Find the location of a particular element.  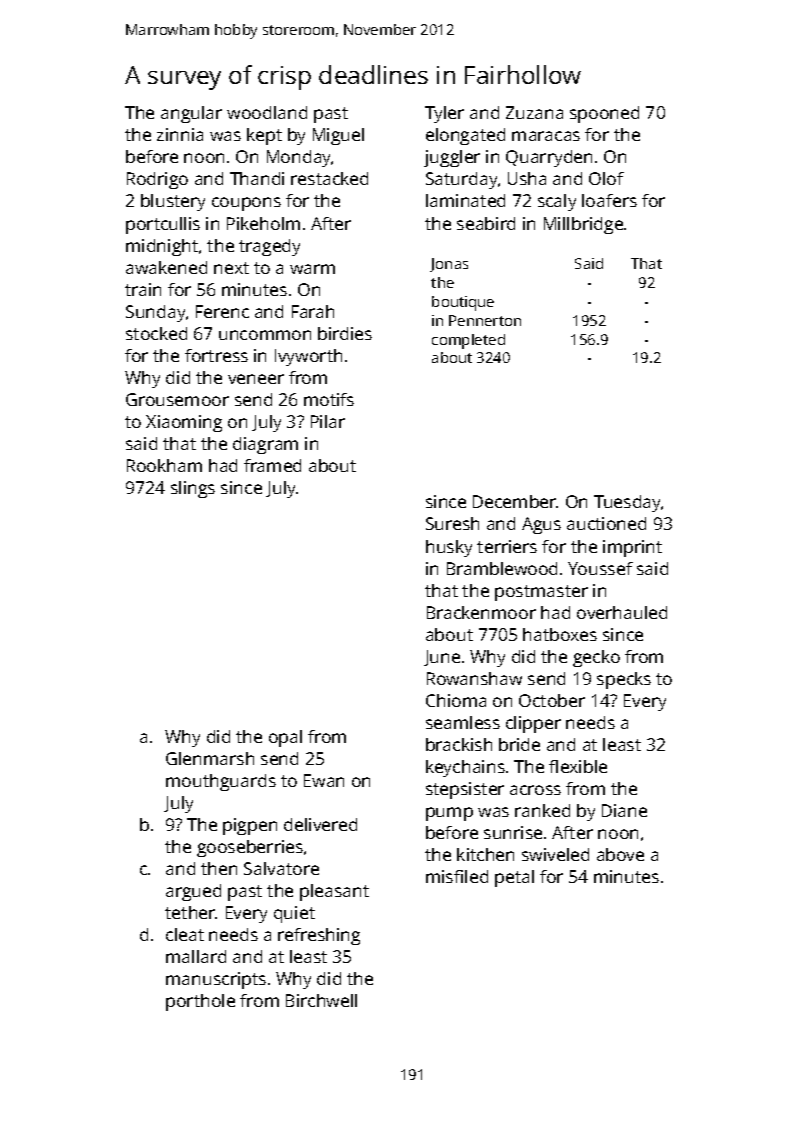

Olof is located at coordinates (606, 178).
